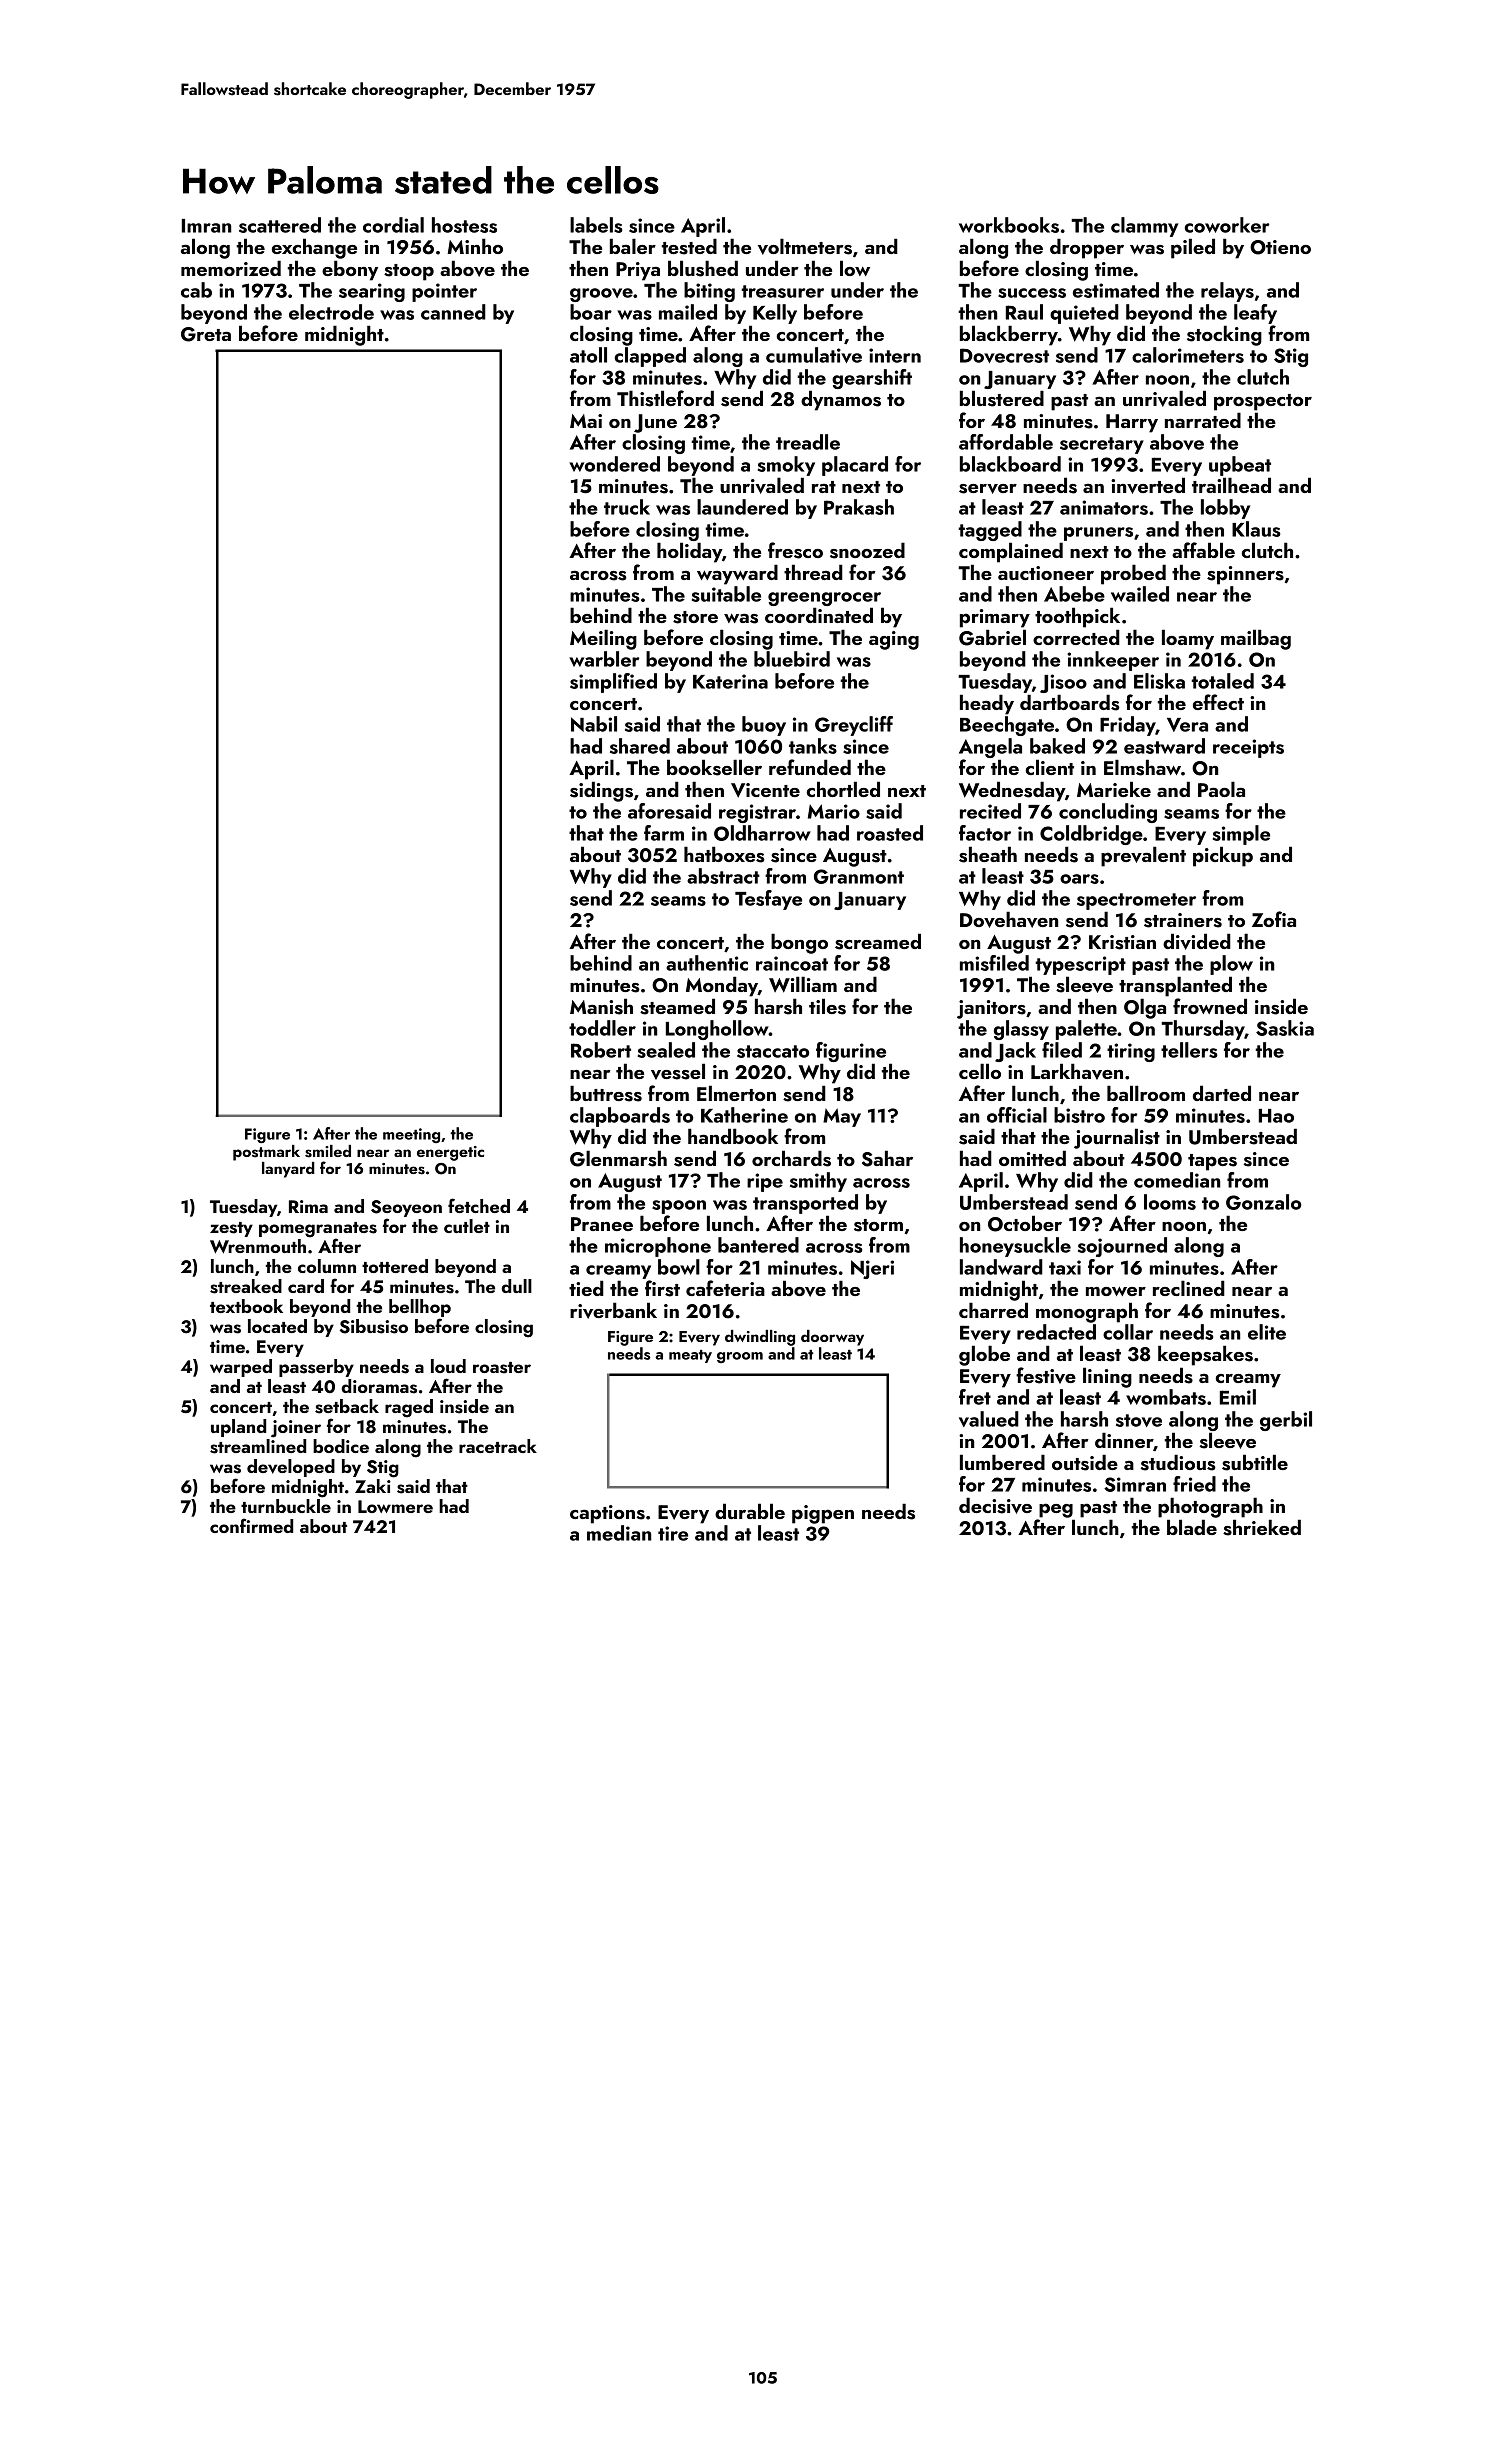 This screenshot has width=1496, height=2464. Describe the element at coordinates (1009, 225) in the screenshot. I see `workbooks` at that location.
